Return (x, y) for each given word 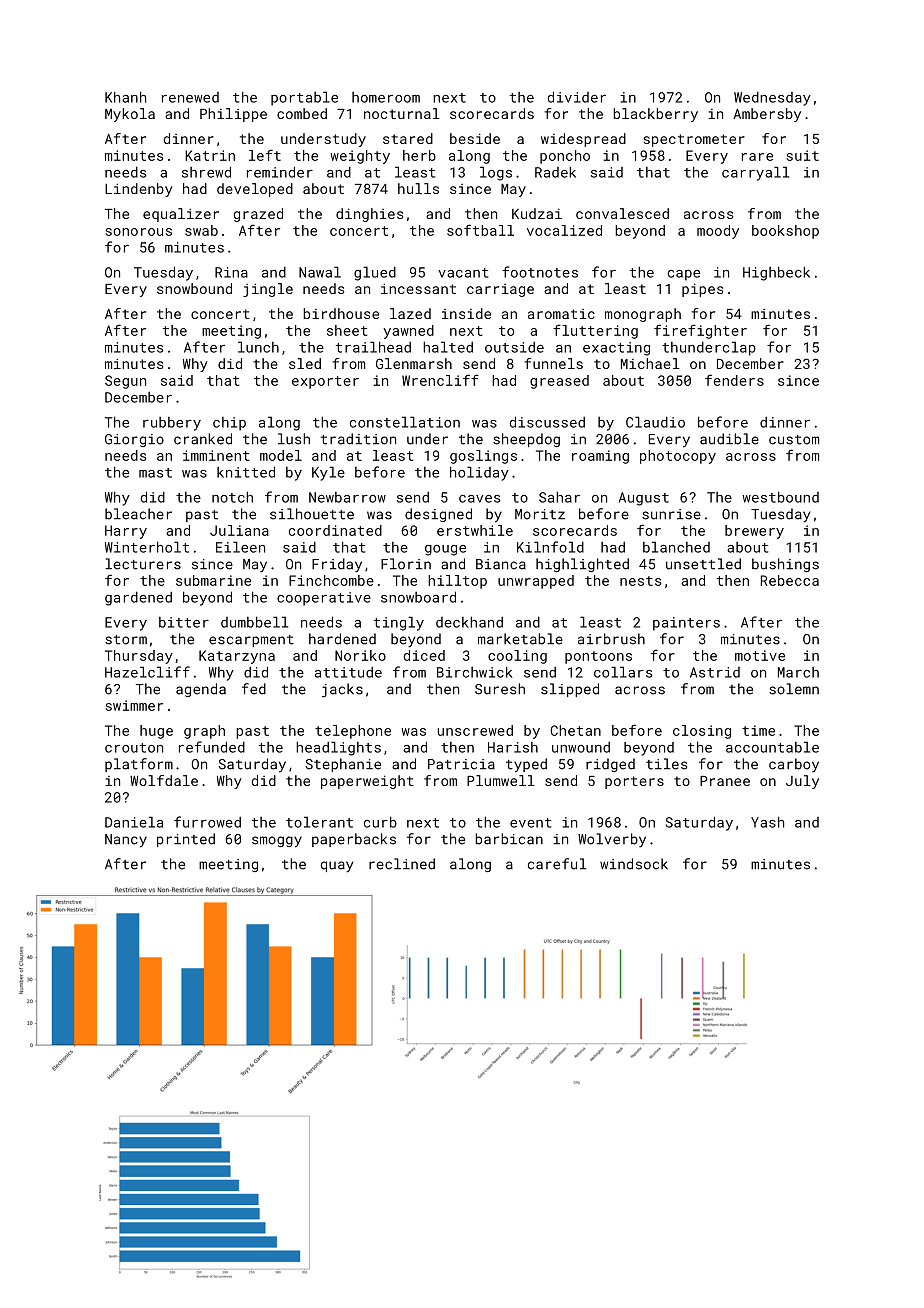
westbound (780, 497)
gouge (445, 550)
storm (126, 640)
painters (686, 624)
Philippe (233, 115)
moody (718, 232)
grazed (258, 215)
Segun (125, 382)
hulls (418, 188)
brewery (754, 532)
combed (302, 113)
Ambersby (767, 115)
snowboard (418, 597)
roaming (600, 457)
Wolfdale (164, 780)
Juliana (239, 530)
